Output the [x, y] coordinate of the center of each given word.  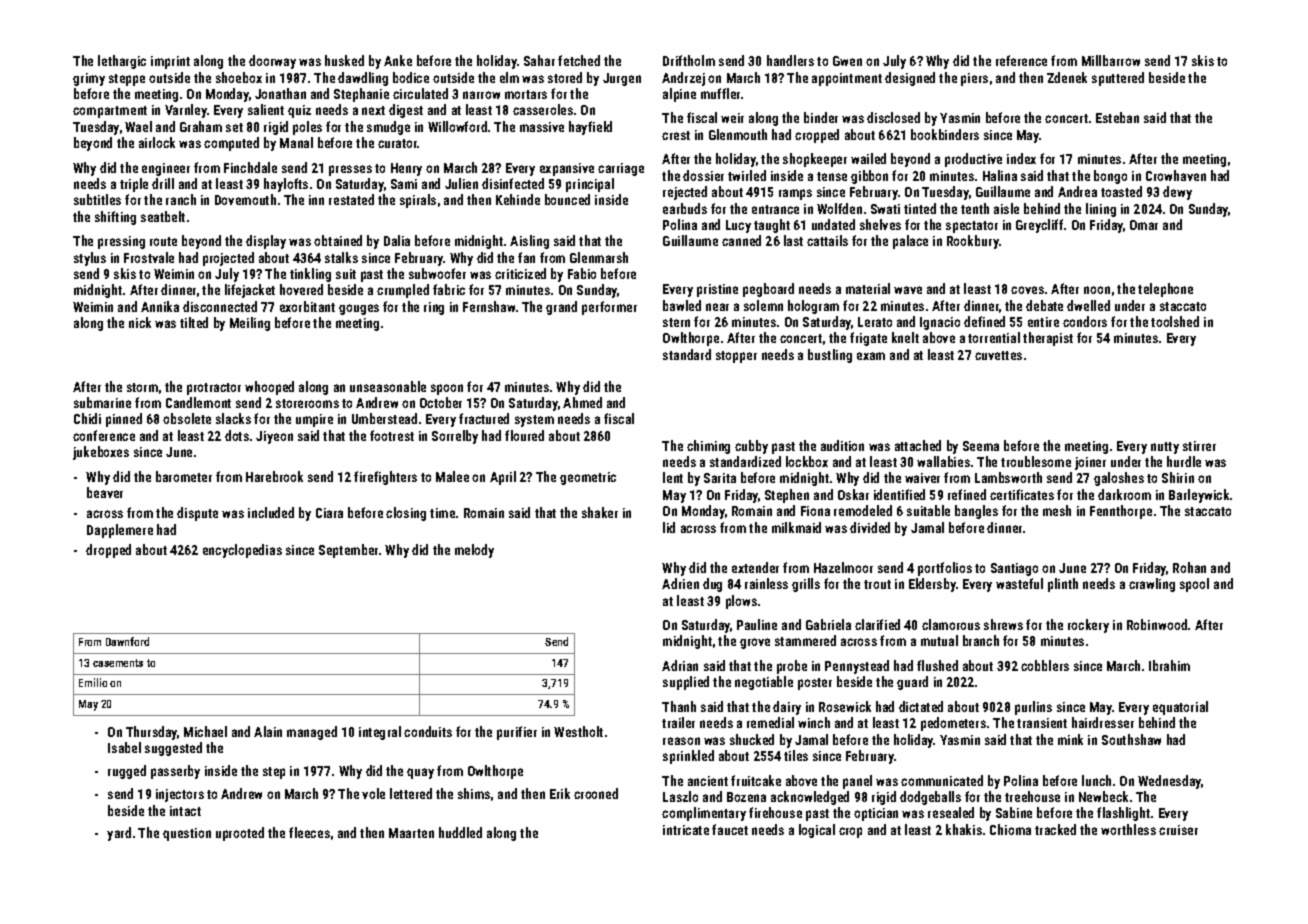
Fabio [582, 273]
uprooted [240, 834]
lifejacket [250, 291]
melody [474, 551]
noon [1097, 290]
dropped [108, 551]
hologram [813, 307]
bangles [976, 512]
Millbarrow [1111, 60]
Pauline [757, 624]
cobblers [1045, 665]
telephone [1165, 290]
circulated [420, 93]
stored [565, 77]
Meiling [250, 324]
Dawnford [127, 641]
